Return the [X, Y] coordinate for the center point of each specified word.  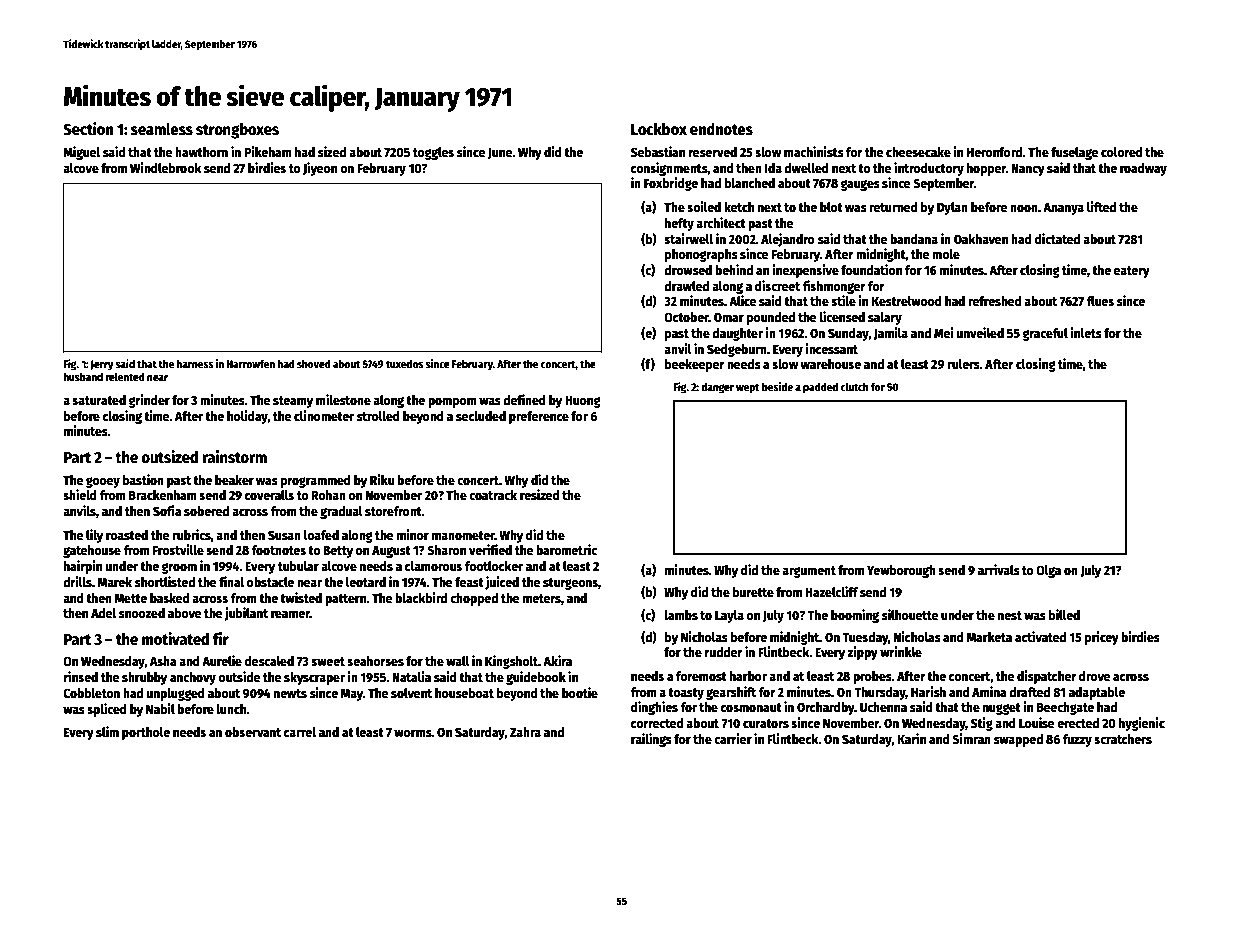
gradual [341, 512]
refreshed [995, 301]
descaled [269, 661]
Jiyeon [320, 169]
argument [809, 572]
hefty [679, 224]
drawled [686, 286]
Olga [1048, 571]
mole [946, 254]
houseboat [464, 693]
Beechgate [1065, 708]
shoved [314, 363]
